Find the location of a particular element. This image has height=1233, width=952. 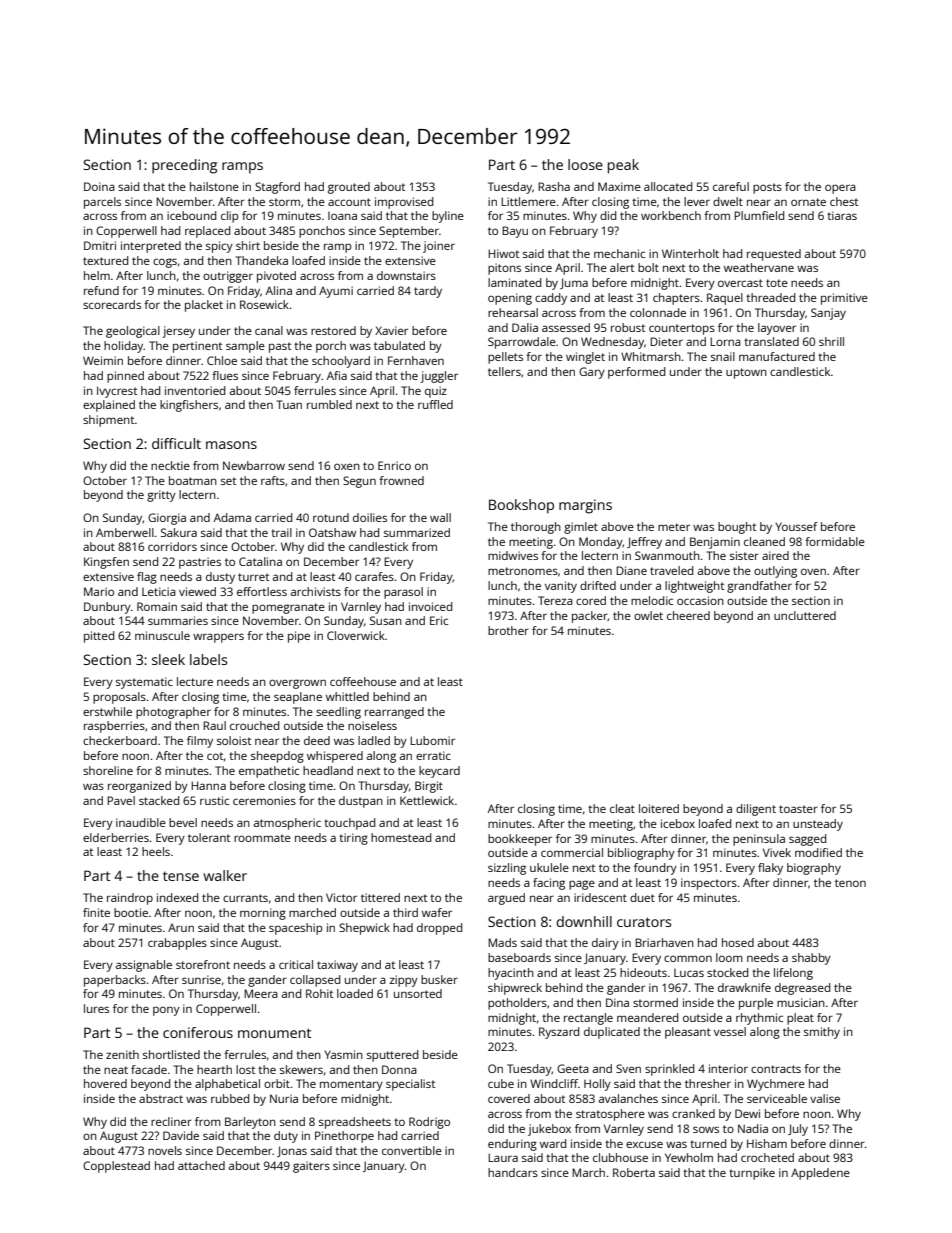

difficult is located at coordinates (176, 443).
